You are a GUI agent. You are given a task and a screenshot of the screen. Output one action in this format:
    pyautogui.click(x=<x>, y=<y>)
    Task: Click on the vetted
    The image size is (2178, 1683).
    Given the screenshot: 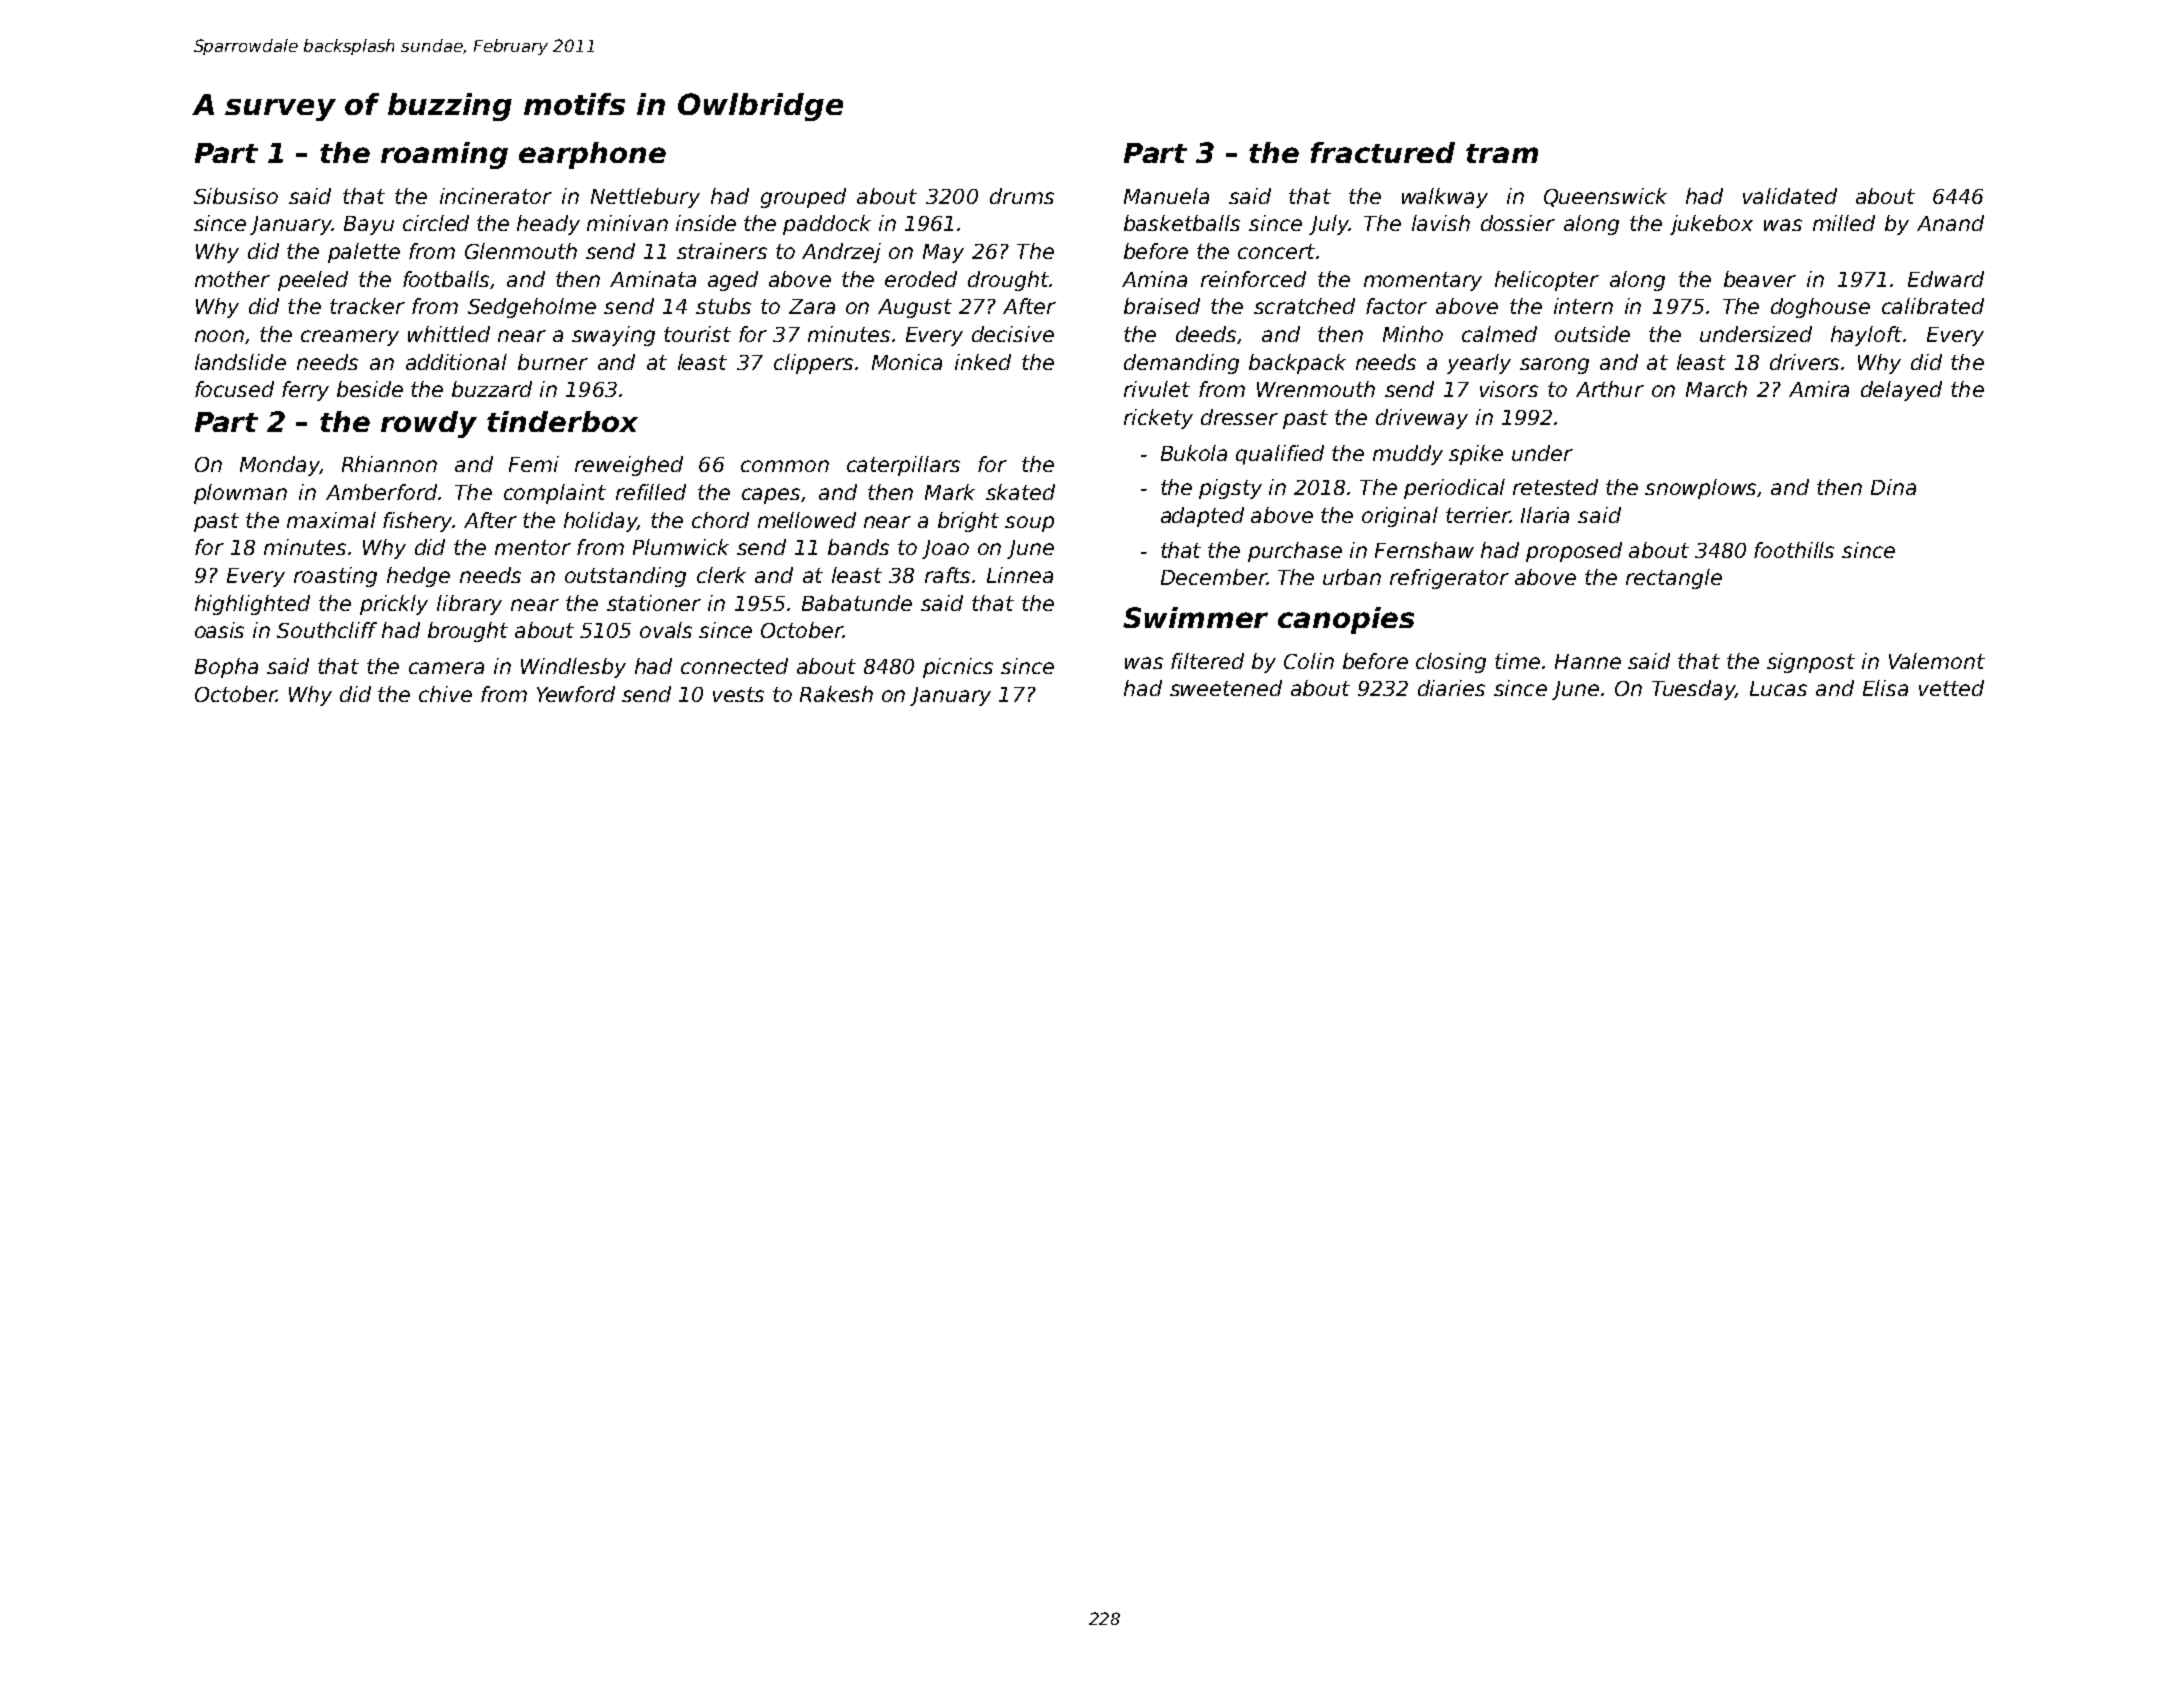 What is the action you would take?
    pyautogui.click(x=1951, y=688)
